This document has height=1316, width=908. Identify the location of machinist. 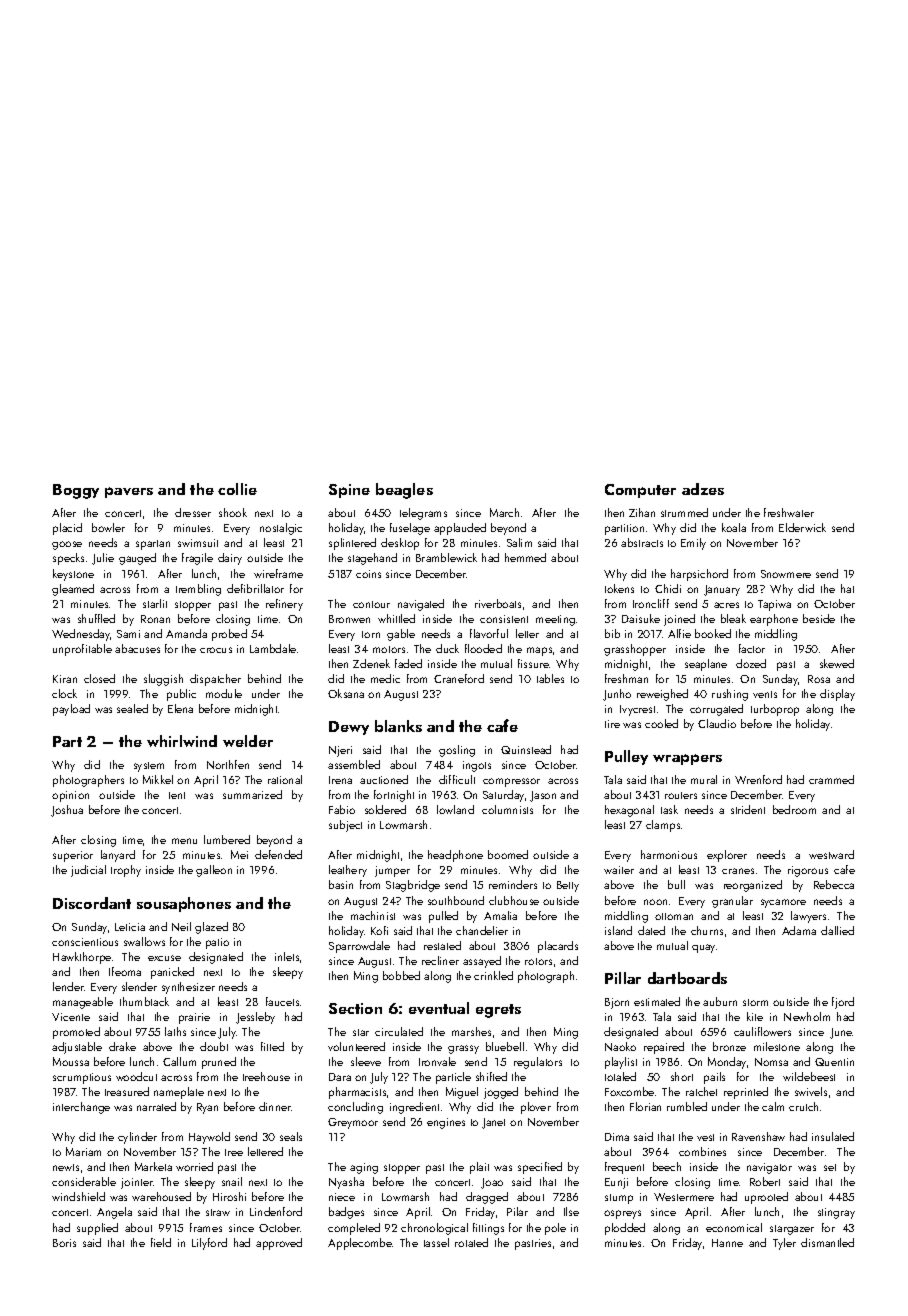
(373, 915).
